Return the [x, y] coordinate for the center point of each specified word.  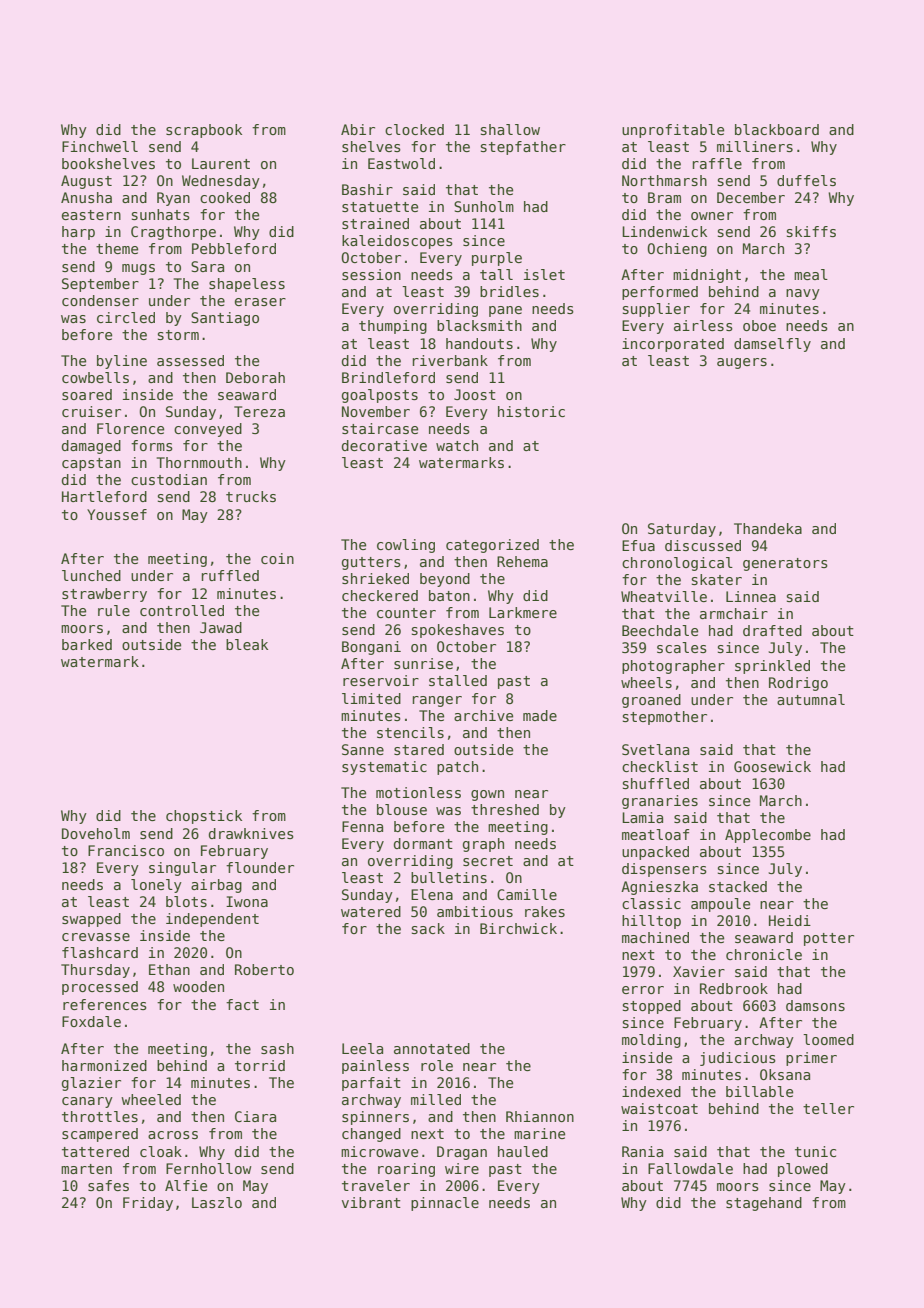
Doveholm [96, 833]
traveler [376, 1185]
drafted [772, 630]
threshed [505, 809]
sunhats [161, 214]
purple [497, 259]
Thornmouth [199, 462]
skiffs [811, 231]
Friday [148, 1204]
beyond [445, 580]
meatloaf [655, 834]
